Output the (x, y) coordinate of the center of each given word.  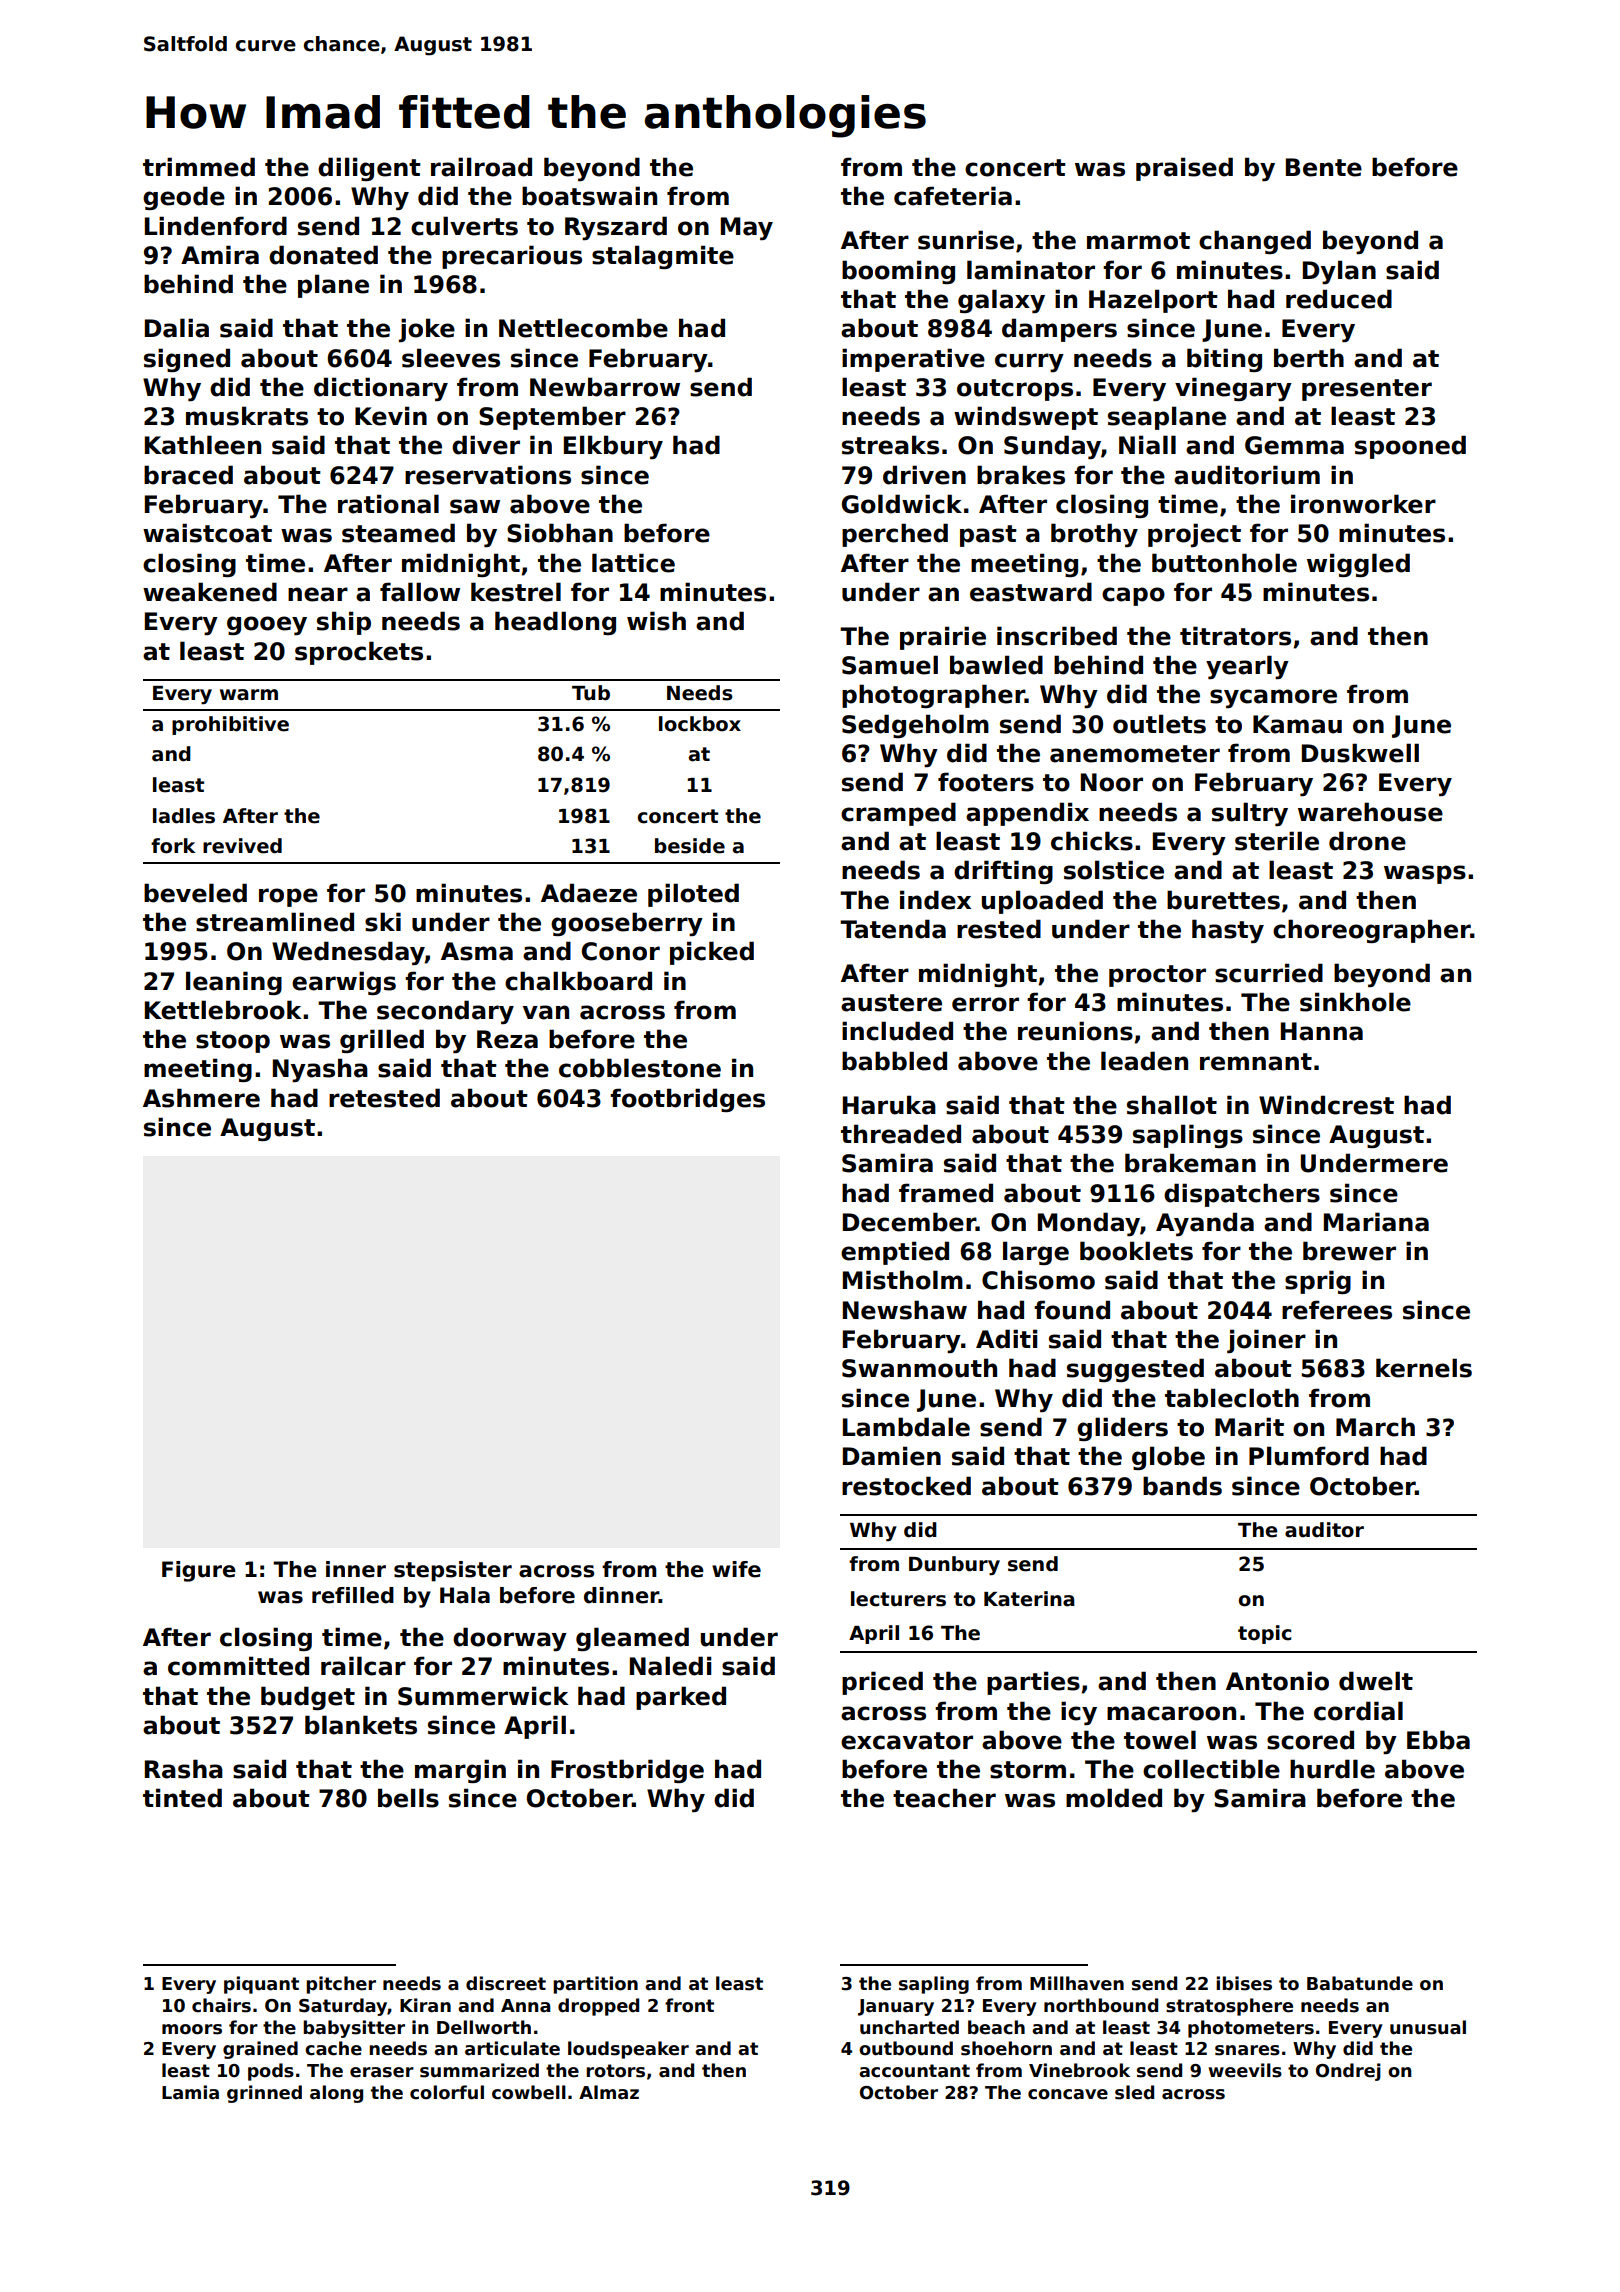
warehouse (1370, 812)
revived (242, 846)
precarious (512, 257)
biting (1224, 360)
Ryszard (616, 228)
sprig (1318, 1282)
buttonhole (1224, 563)
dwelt (1376, 1681)
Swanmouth (919, 1368)
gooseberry (627, 924)
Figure (199, 1571)
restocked (906, 1486)
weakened (210, 592)
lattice (633, 563)
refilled (353, 1595)
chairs (221, 2005)
